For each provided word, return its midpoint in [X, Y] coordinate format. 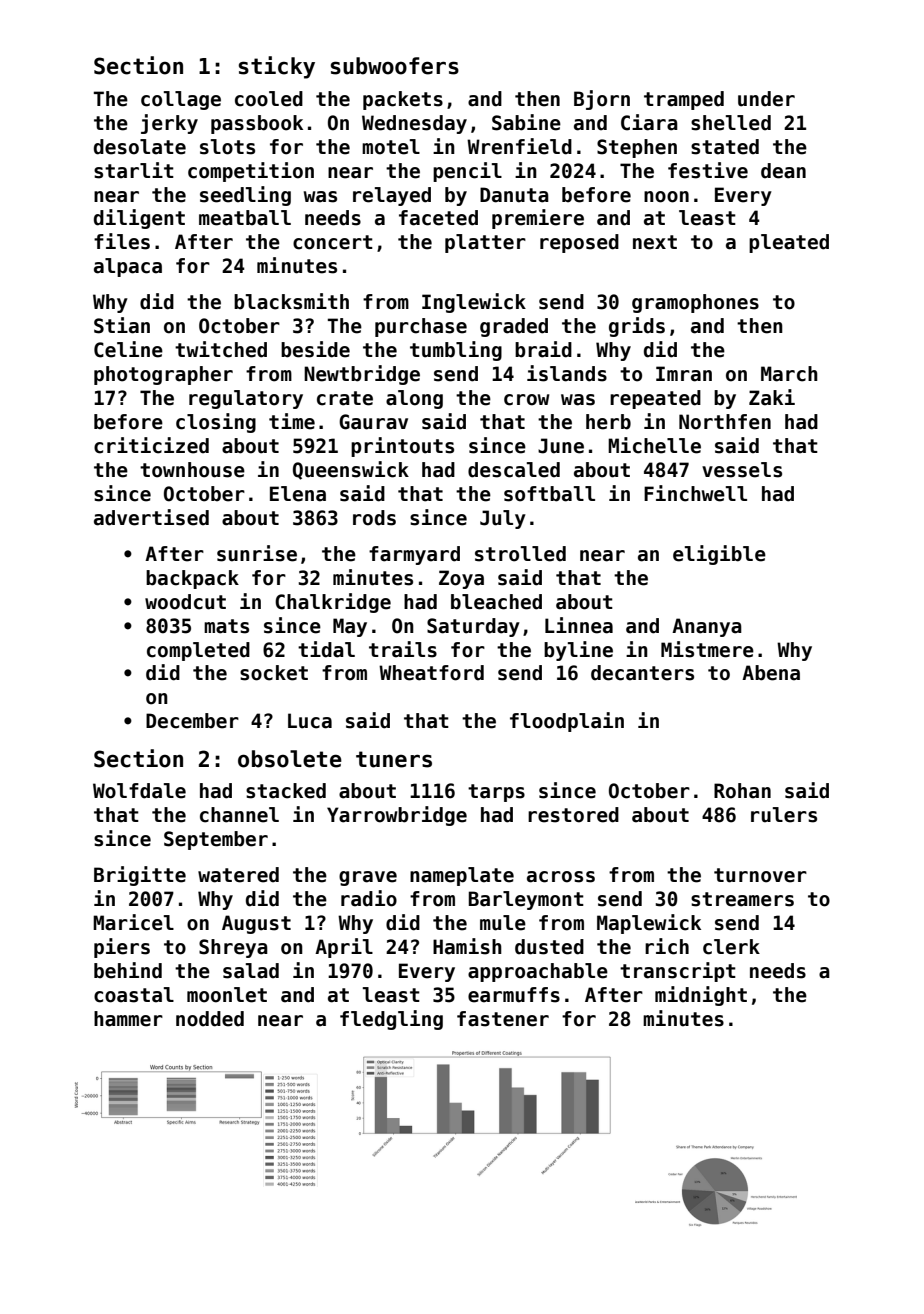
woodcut [185, 602]
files [122, 241]
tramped [684, 100]
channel [239, 815]
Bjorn [602, 100]
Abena [771, 673]
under [766, 99]
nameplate [462, 876]
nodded [210, 1019]
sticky [277, 67]
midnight [701, 996]
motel [391, 147]
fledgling [391, 1020]
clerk [731, 947]
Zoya [461, 579]
